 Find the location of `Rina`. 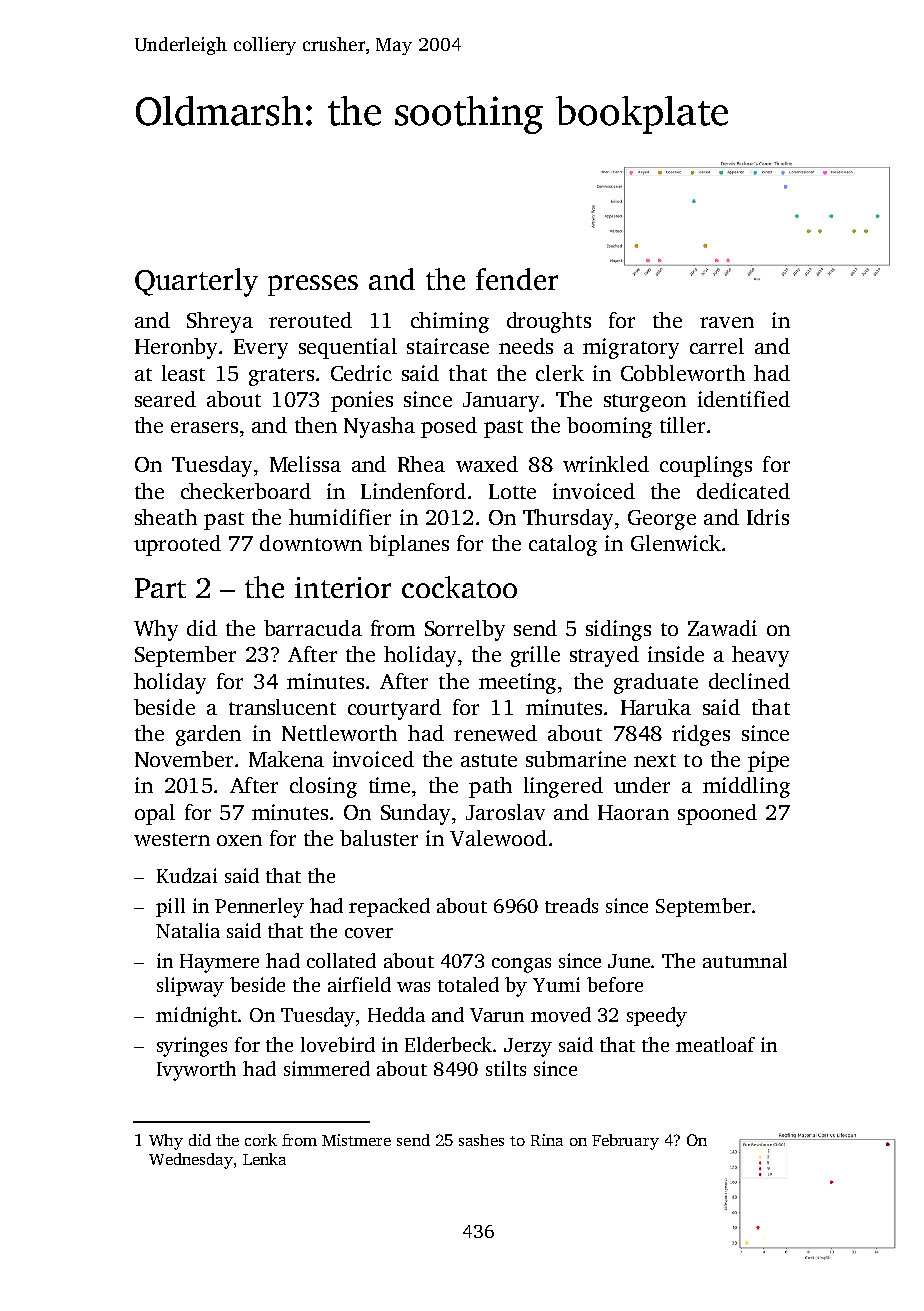

Rina is located at coordinates (547, 1140).
